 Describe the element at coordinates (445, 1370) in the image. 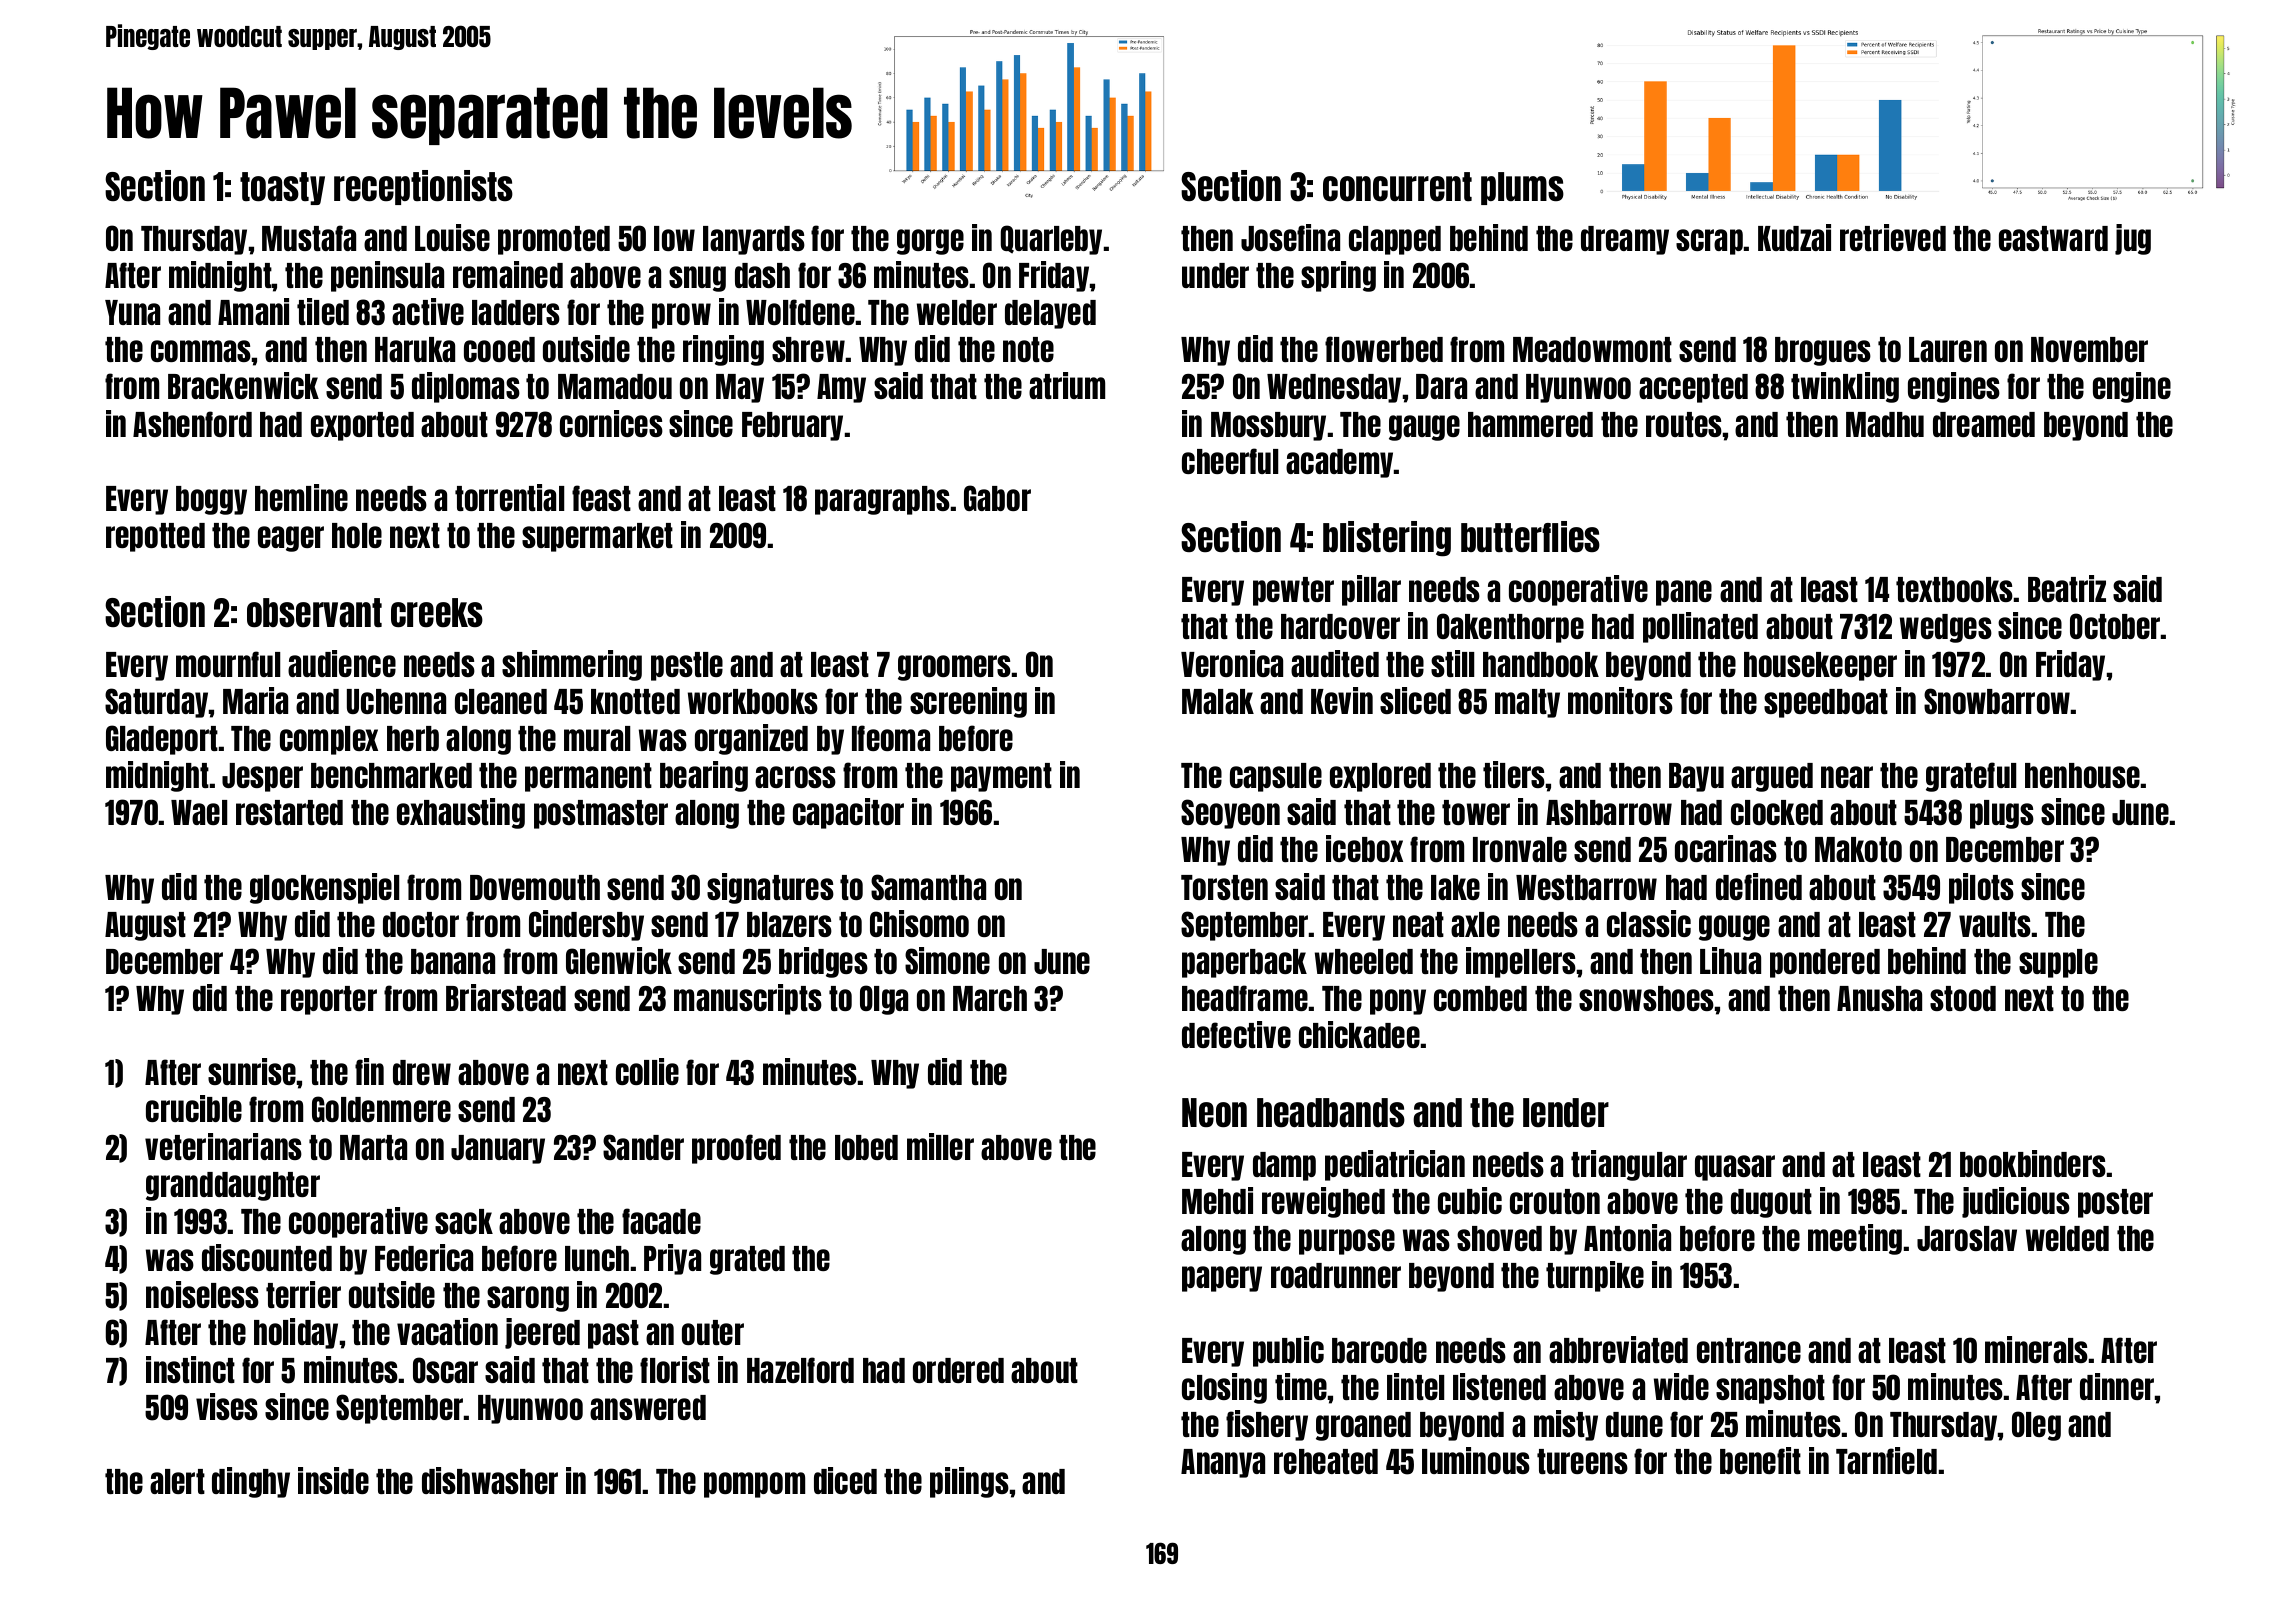

I see `Oscar` at that location.
